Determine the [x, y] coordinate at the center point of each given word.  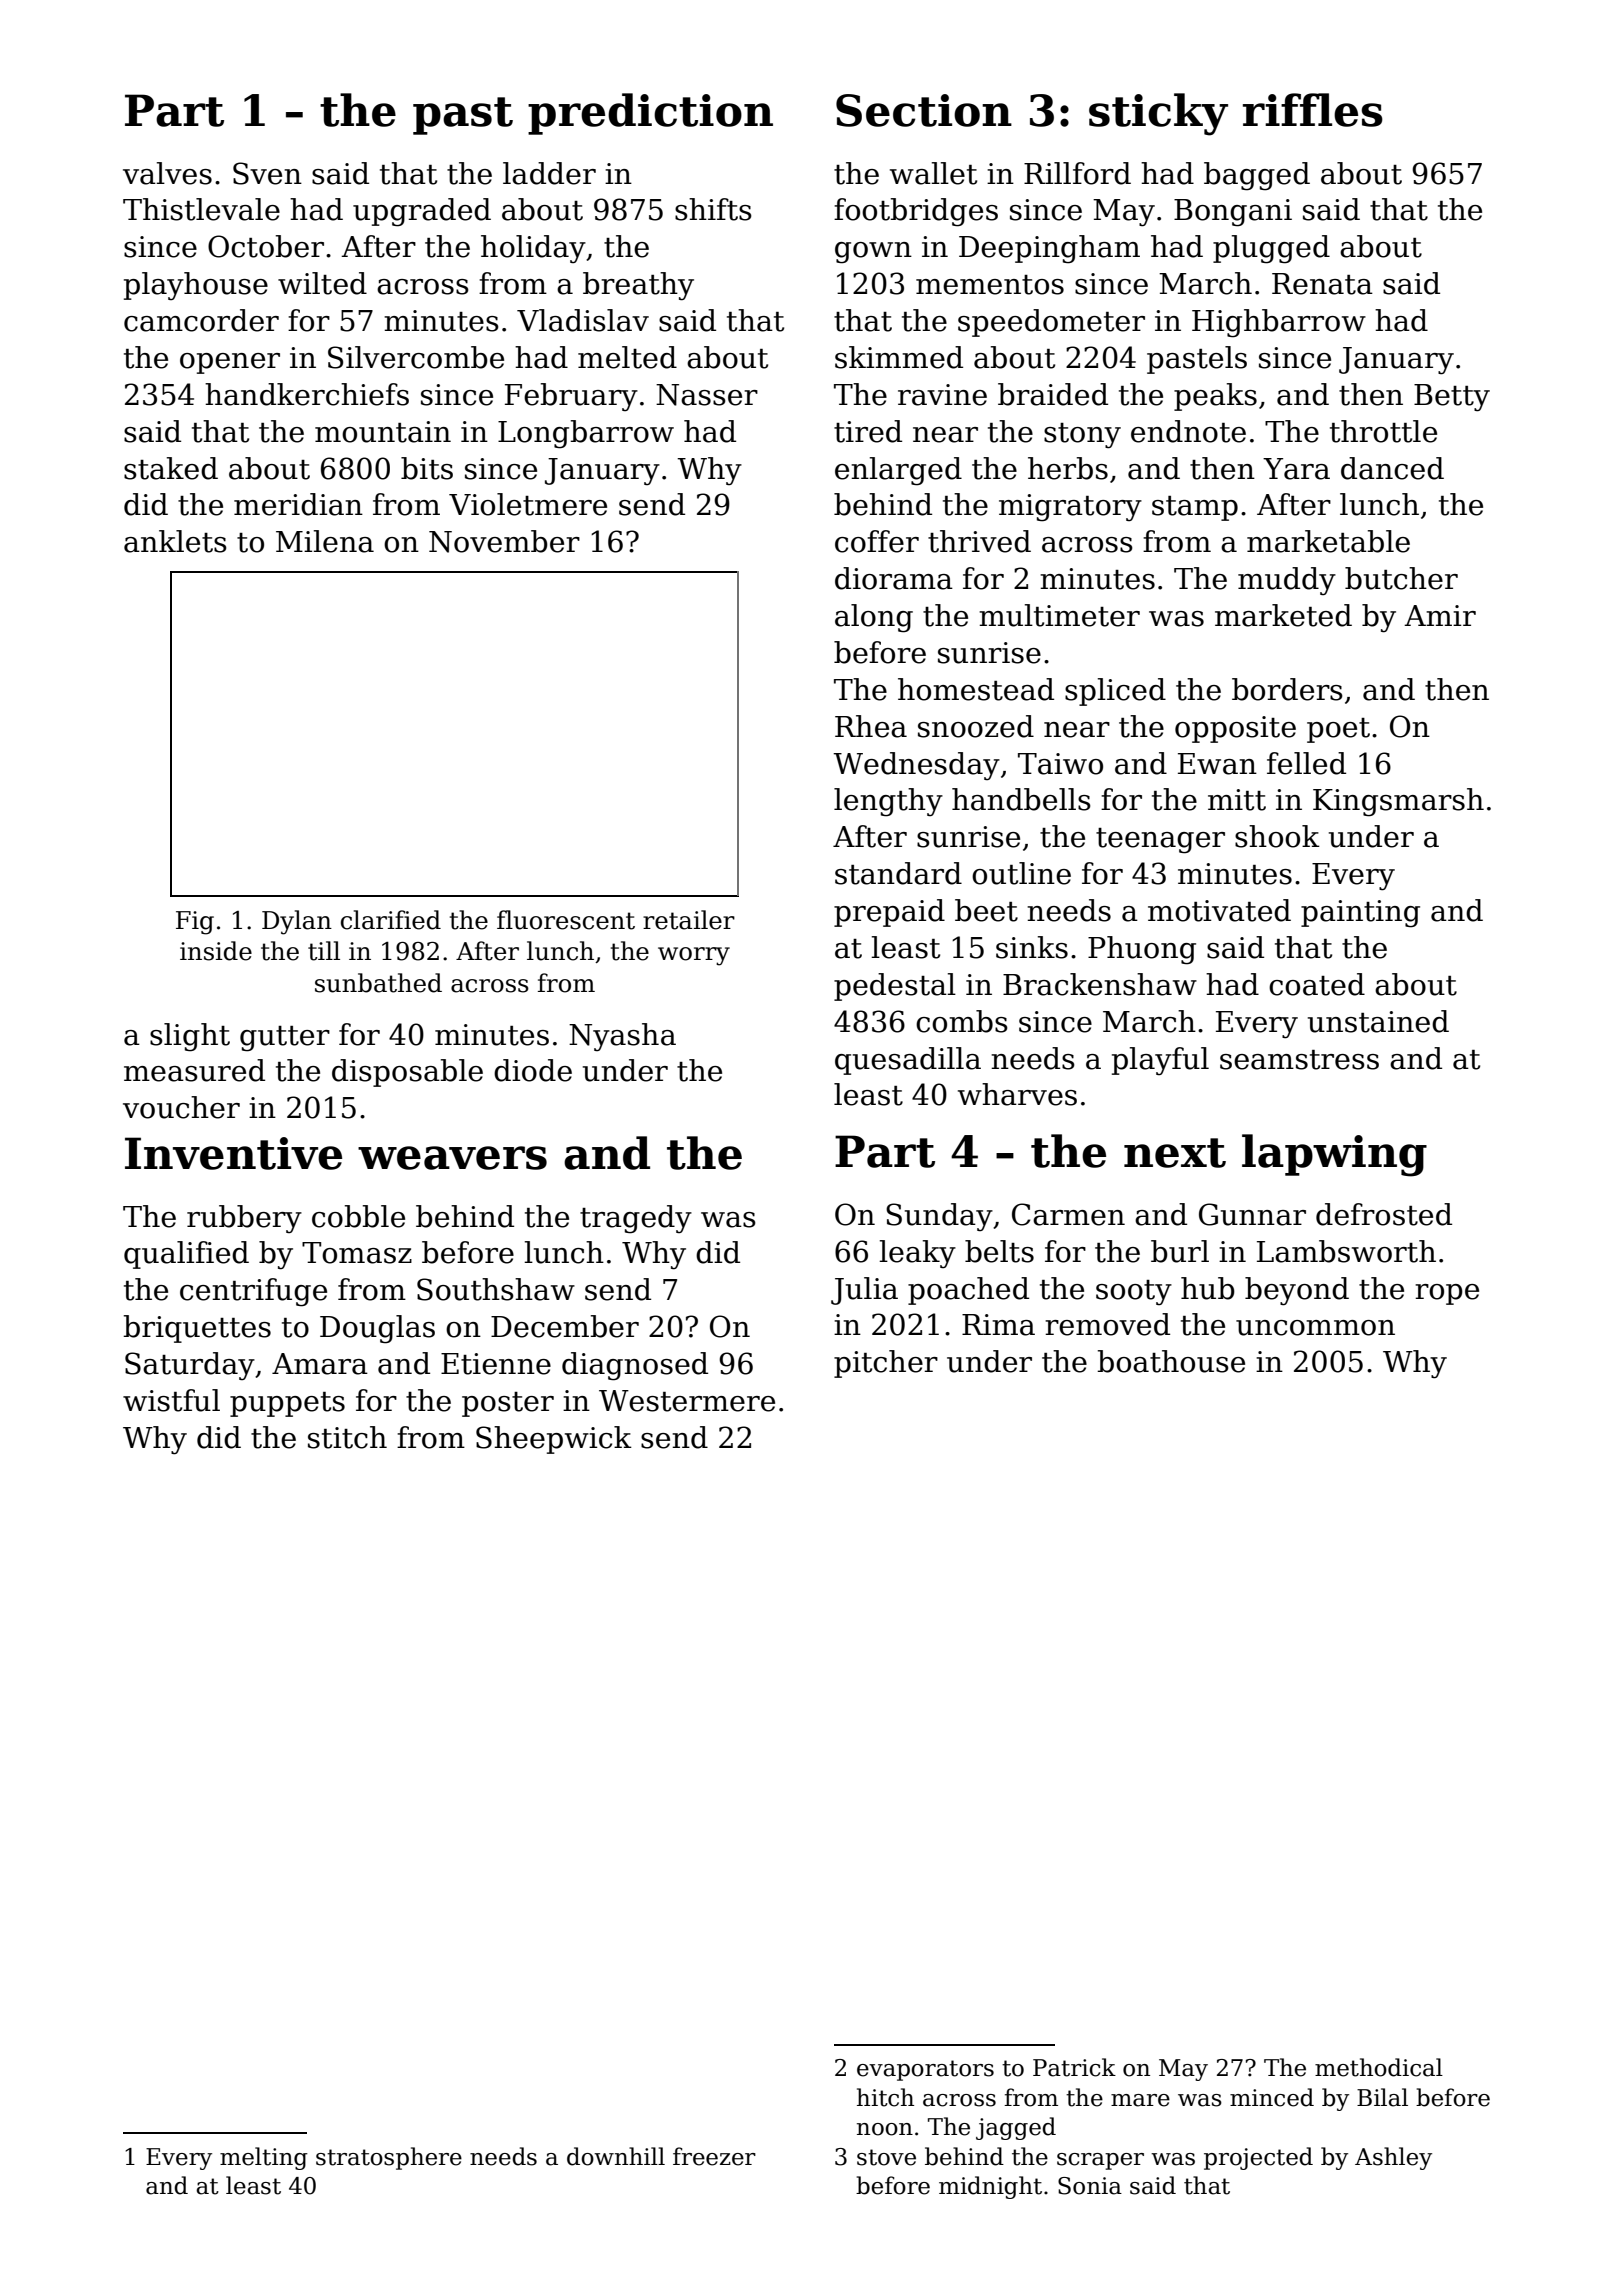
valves [167, 173]
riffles [1313, 110]
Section [924, 110]
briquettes [197, 1329]
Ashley [1393, 2158]
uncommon [1315, 1328]
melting [264, 2158]
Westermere [687, 1401]
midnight [990, 2187]
